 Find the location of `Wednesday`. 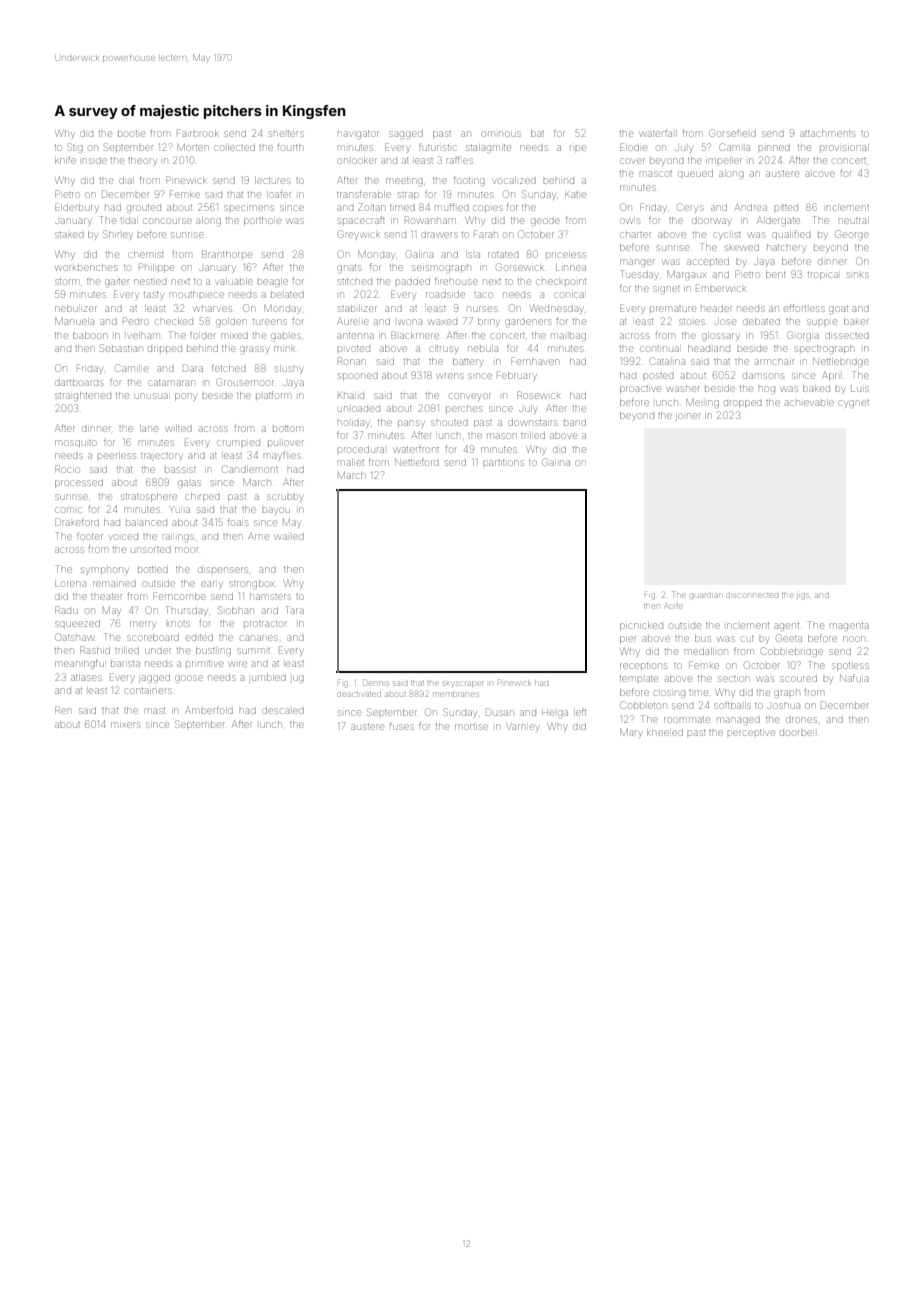

Wednesday is located at coordinates (557, 309).
